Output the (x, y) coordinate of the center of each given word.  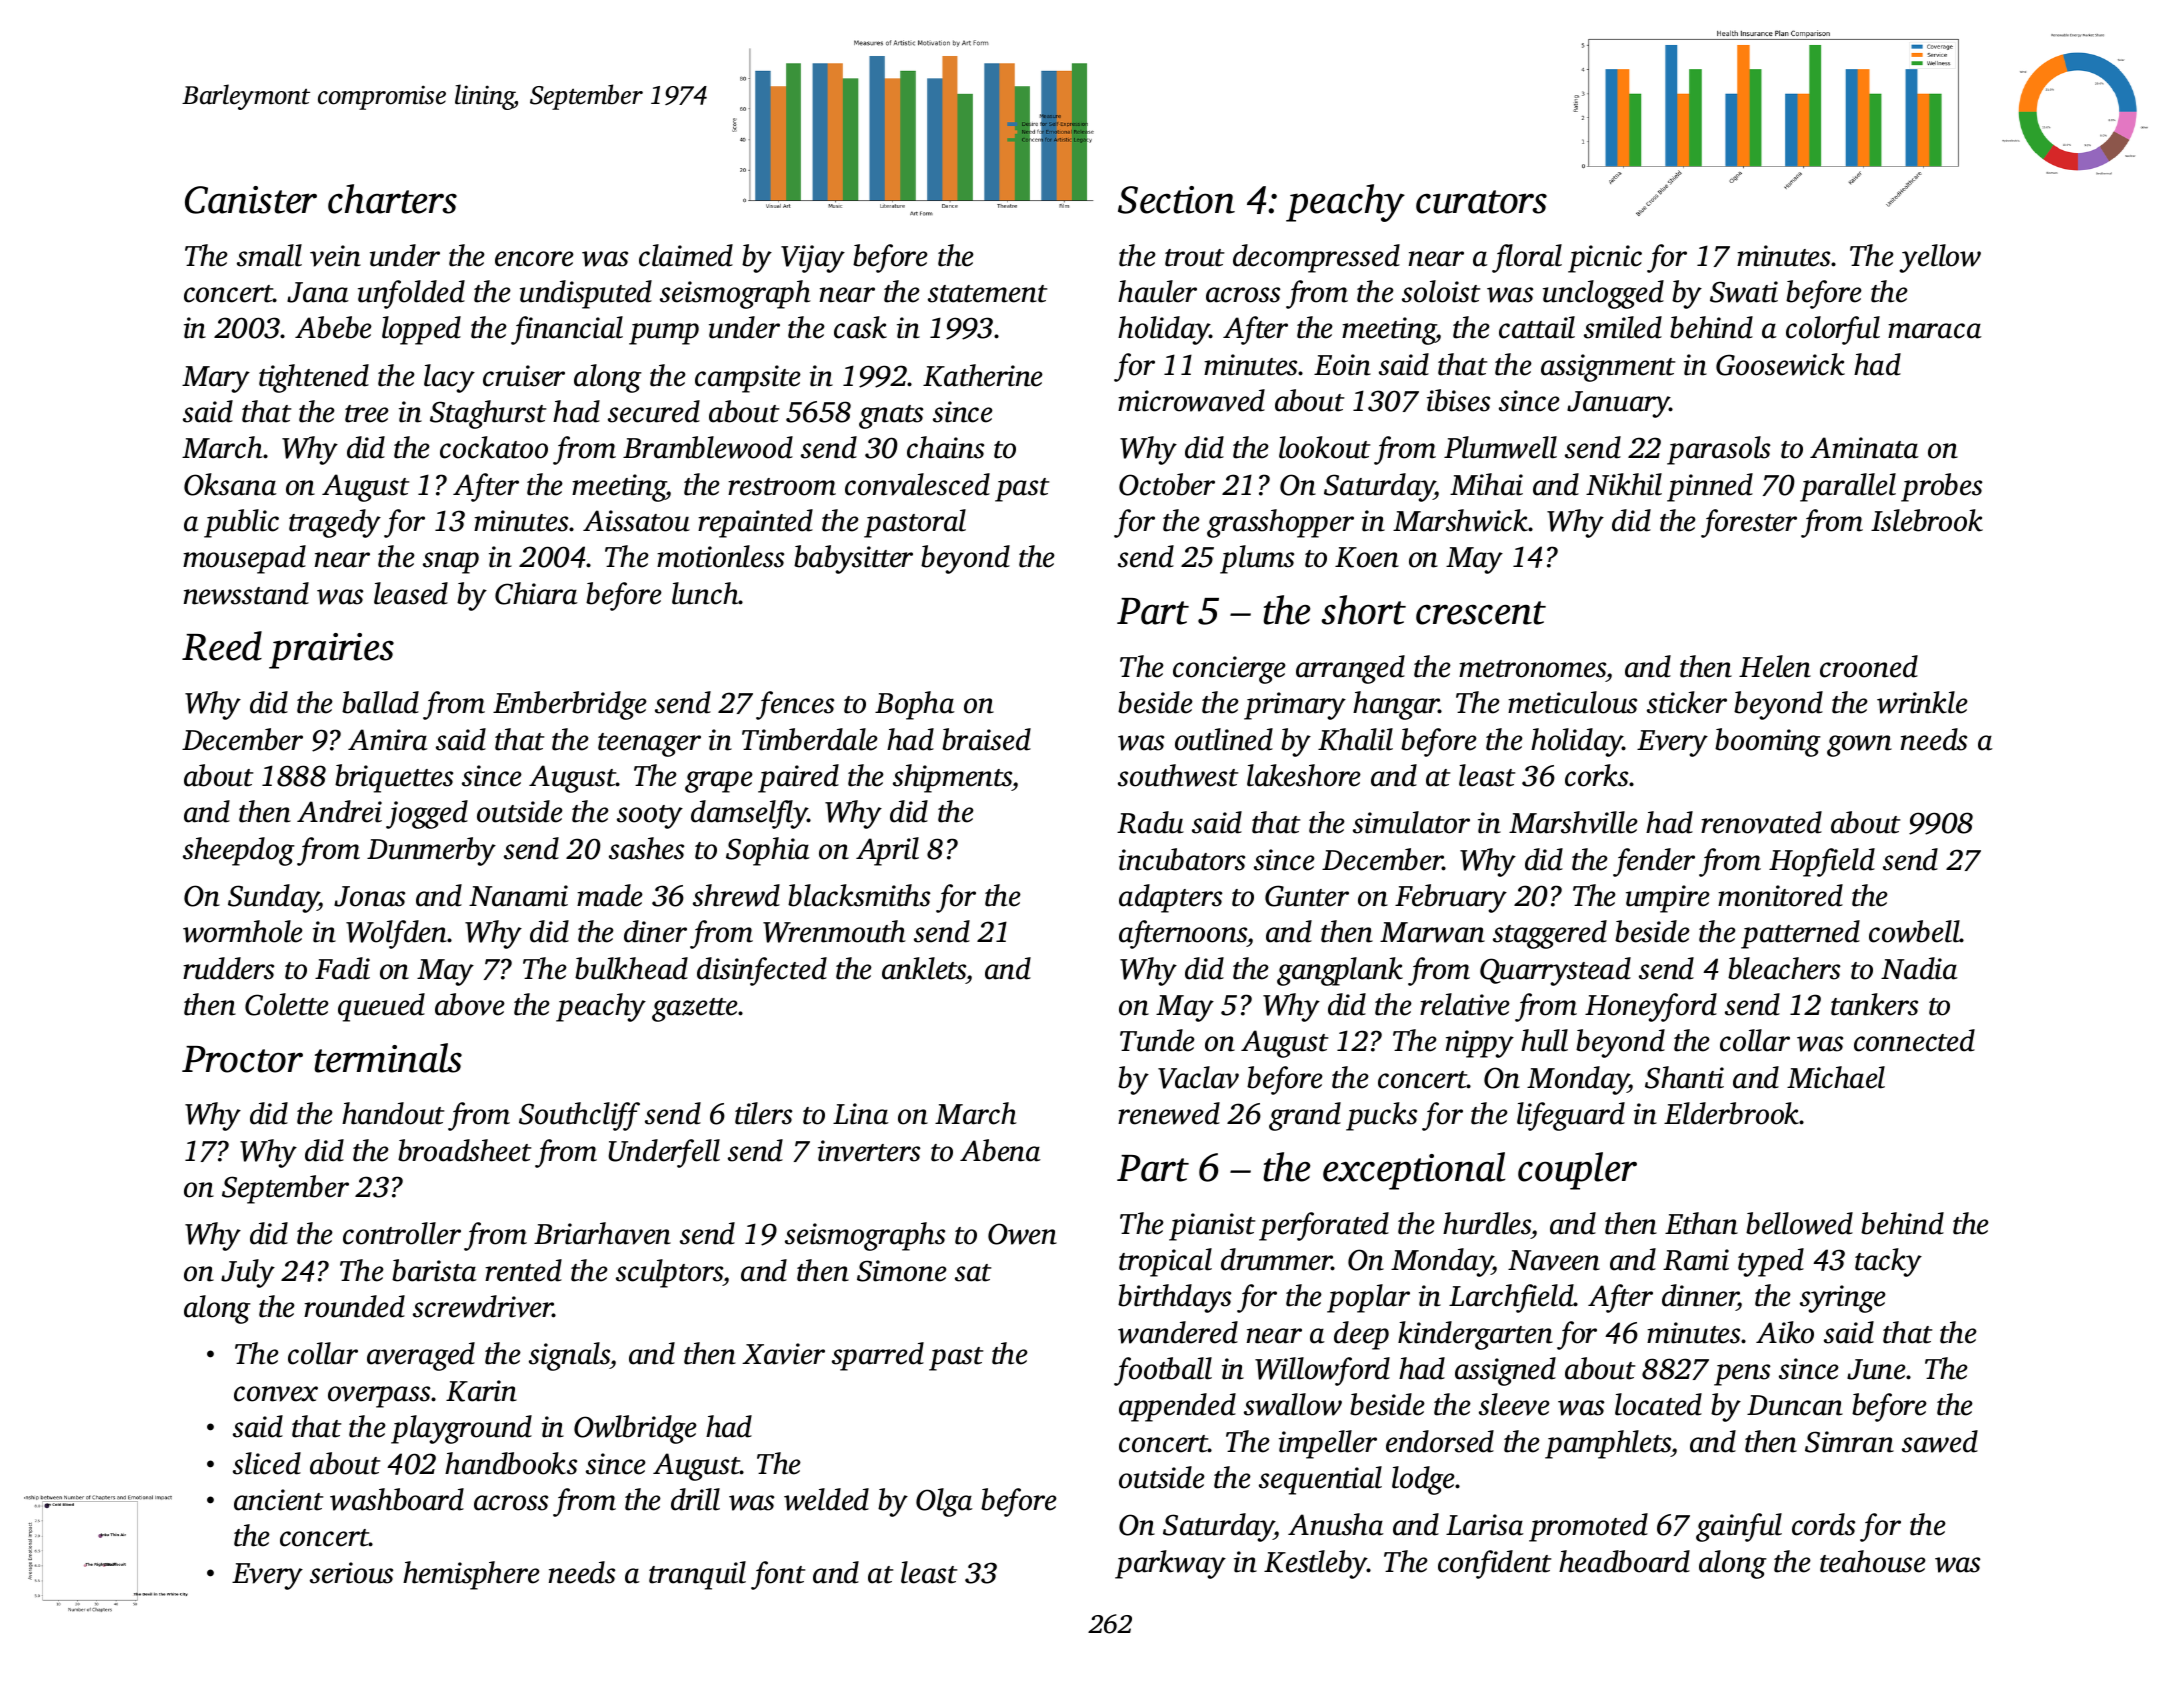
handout (393, 1113)
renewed (1169, 1113)
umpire (1668, 899)
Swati (1744, 292)
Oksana (230, 484)
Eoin (1342, 365)
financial (567, 330)
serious (351, 1573)
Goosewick (1780, 364)
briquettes (394, 778)
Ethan (1701, 1223)
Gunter (1307, 896)
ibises (1458, 400)
